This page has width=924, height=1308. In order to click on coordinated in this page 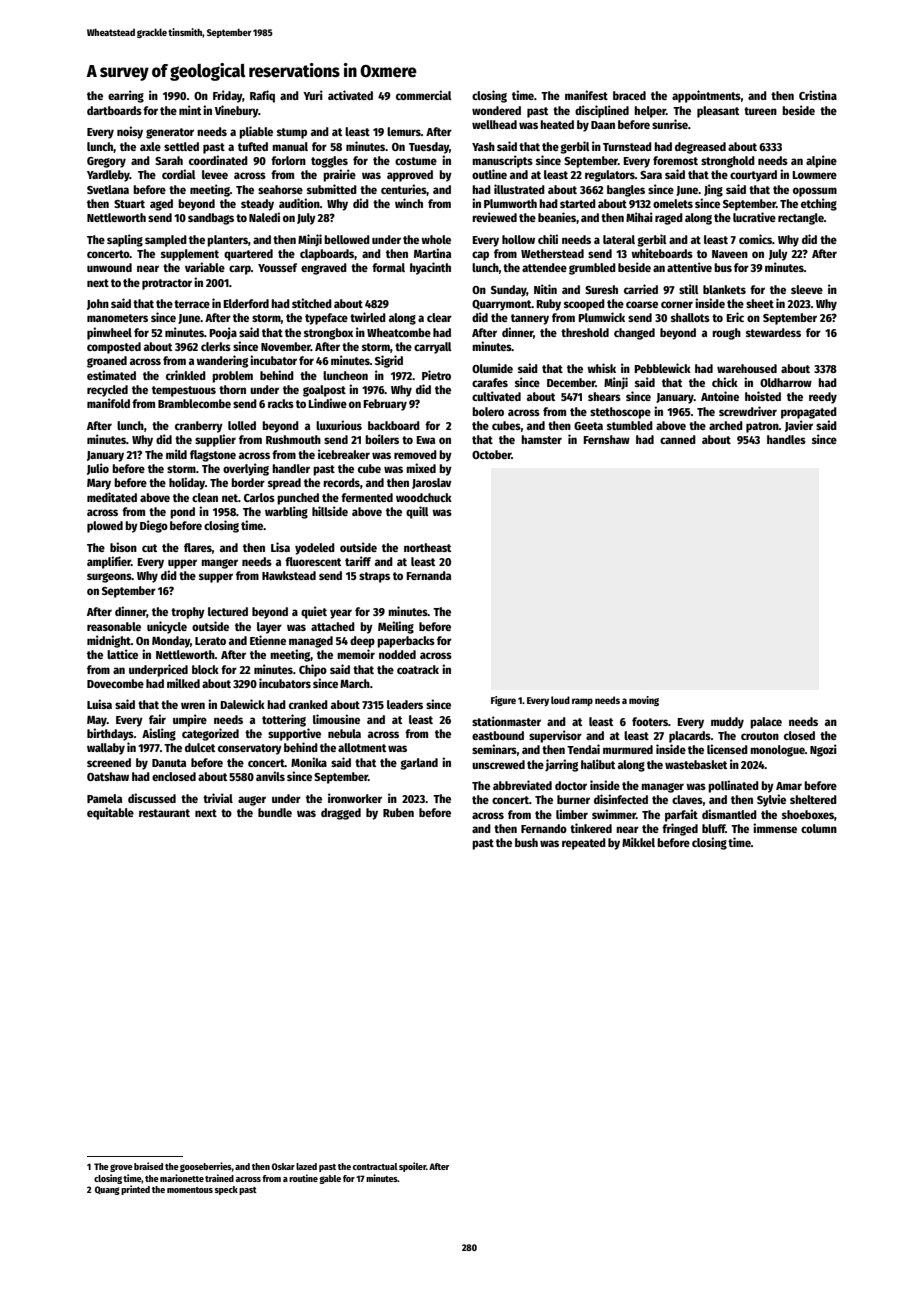, I will do `click(218, 160)`.
